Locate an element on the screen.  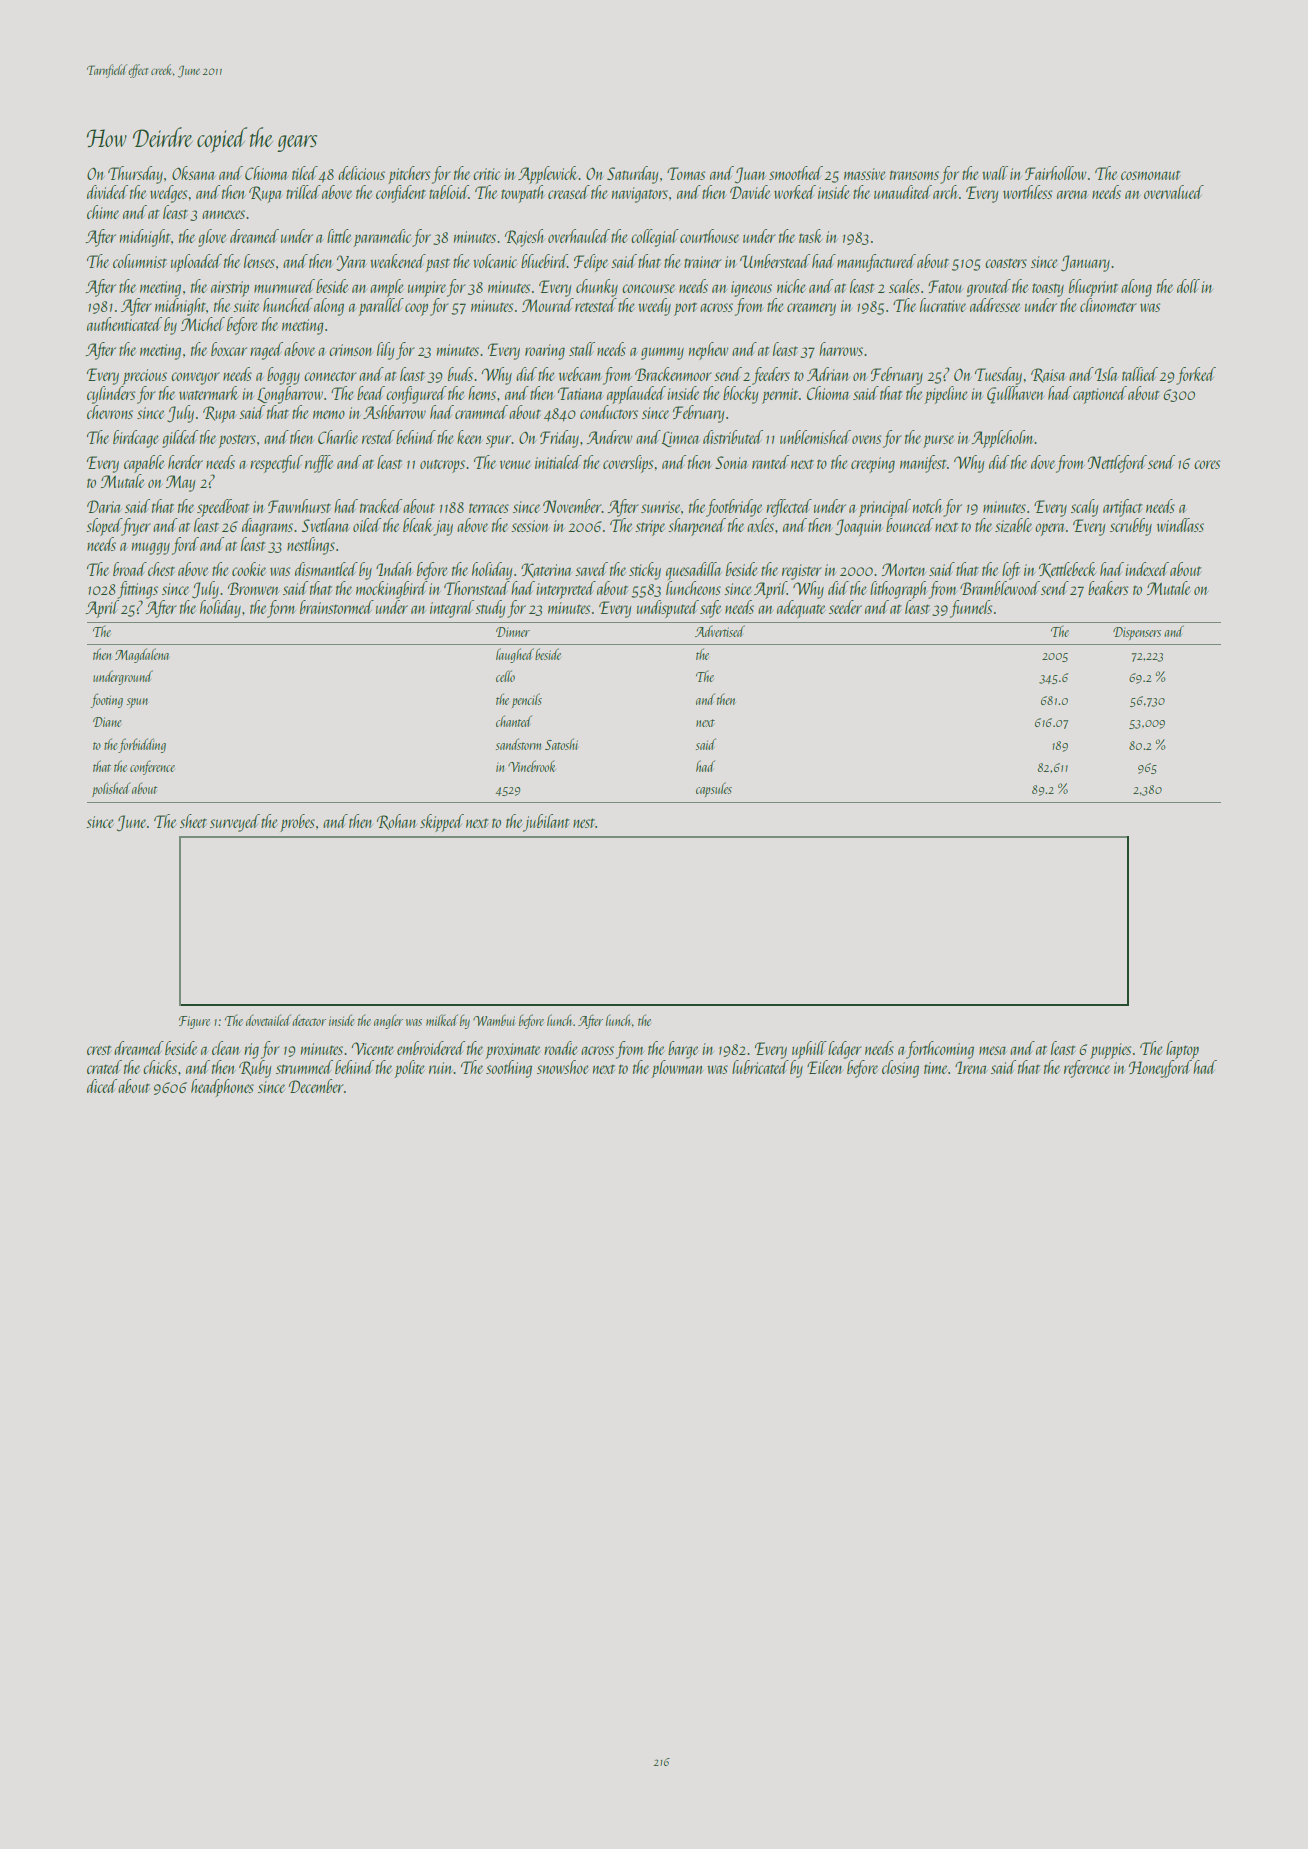
pencils is located at coordinates (527, 700).
